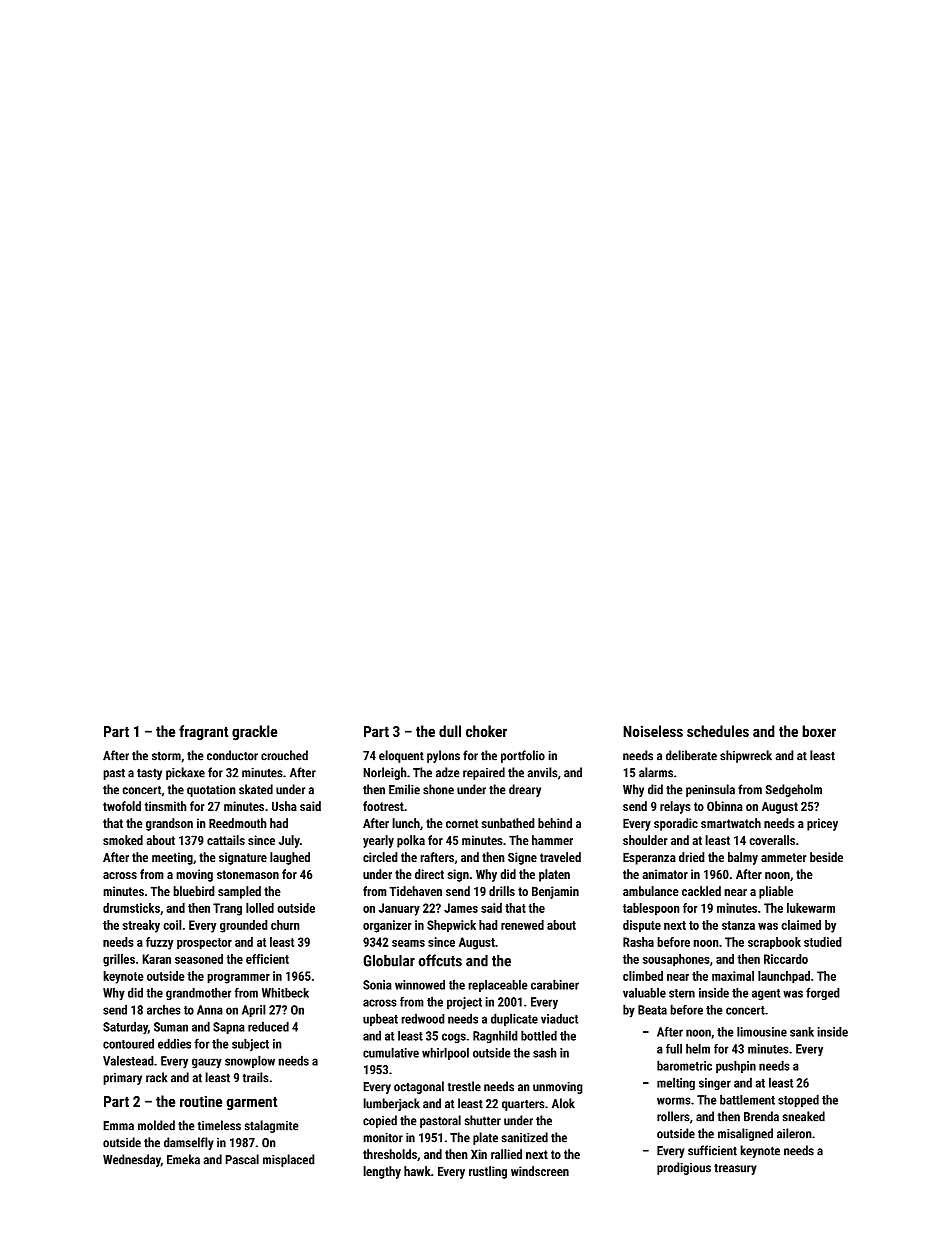  What do you see at coordinates (698, 1048) in the screenshot?
I see `helm` at bounding box center [698, 1048].
